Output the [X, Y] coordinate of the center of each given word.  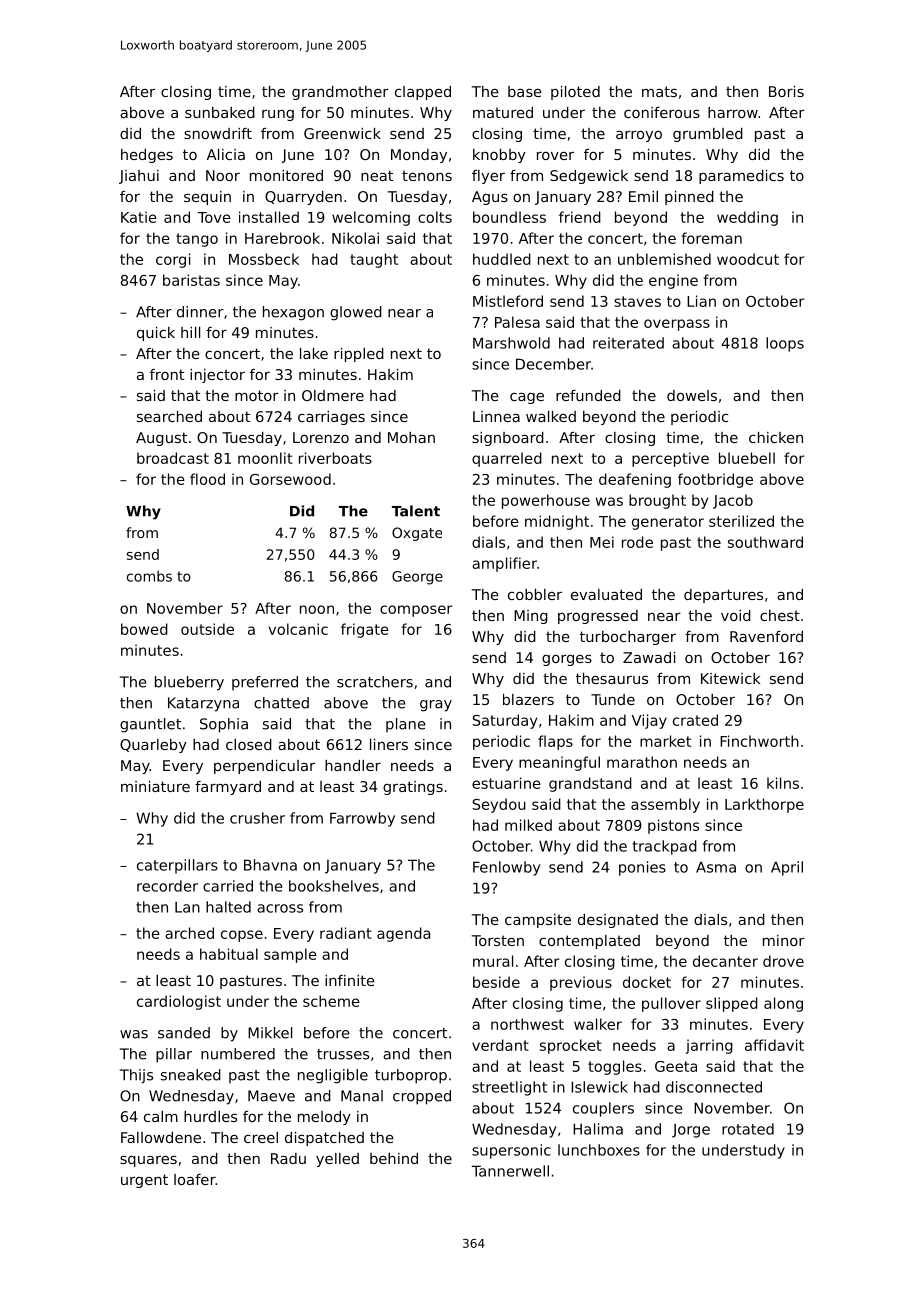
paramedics [741, 177]
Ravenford [766, 636]
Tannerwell [510, 1171]
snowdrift [218, 133]
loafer [195, 1179]
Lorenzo [321, 437]
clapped [423, 93]
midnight [557, 522]
